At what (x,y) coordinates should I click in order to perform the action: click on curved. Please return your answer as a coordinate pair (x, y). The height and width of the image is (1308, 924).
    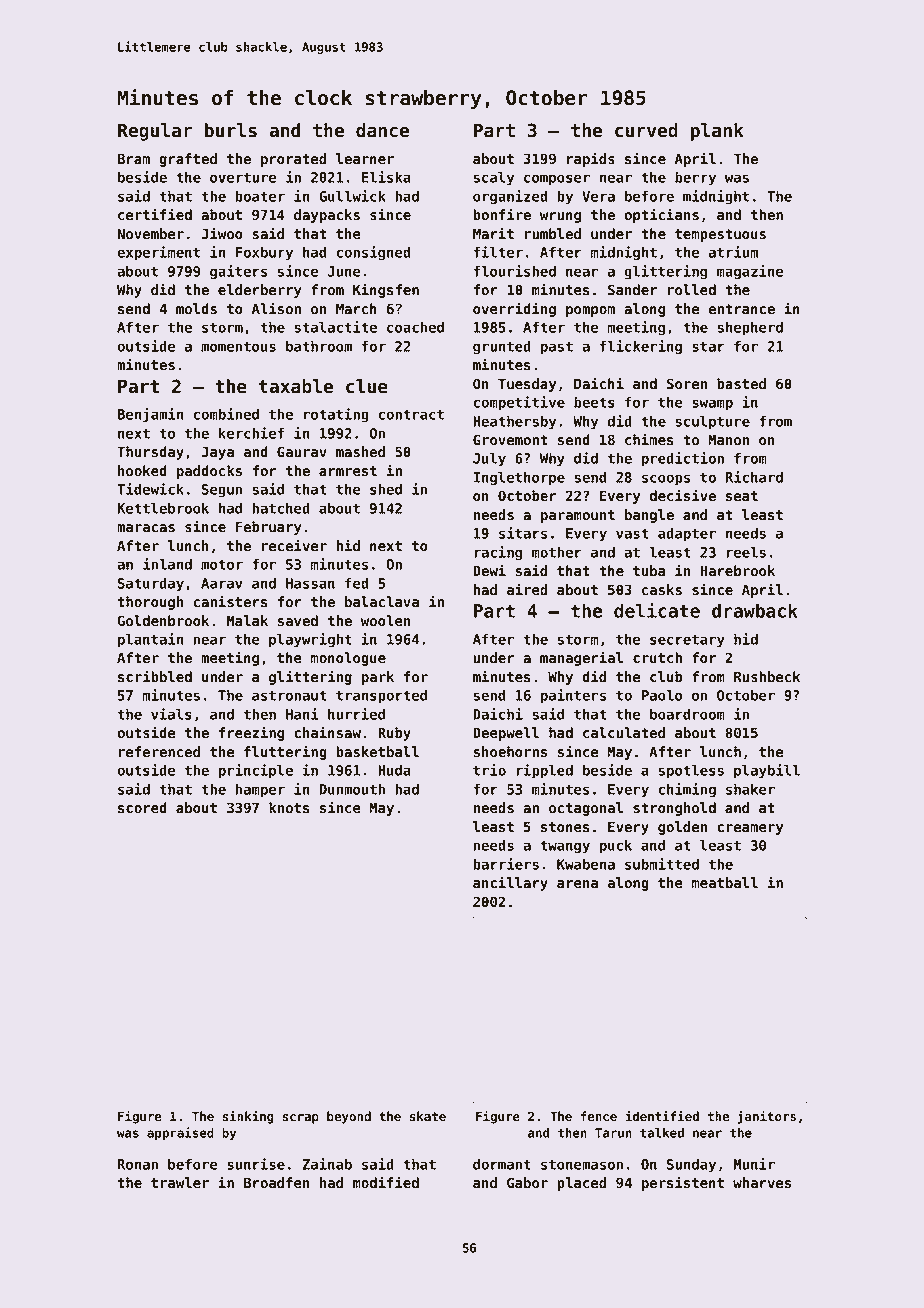
    Looking at the image, I should click on (646, 130).
